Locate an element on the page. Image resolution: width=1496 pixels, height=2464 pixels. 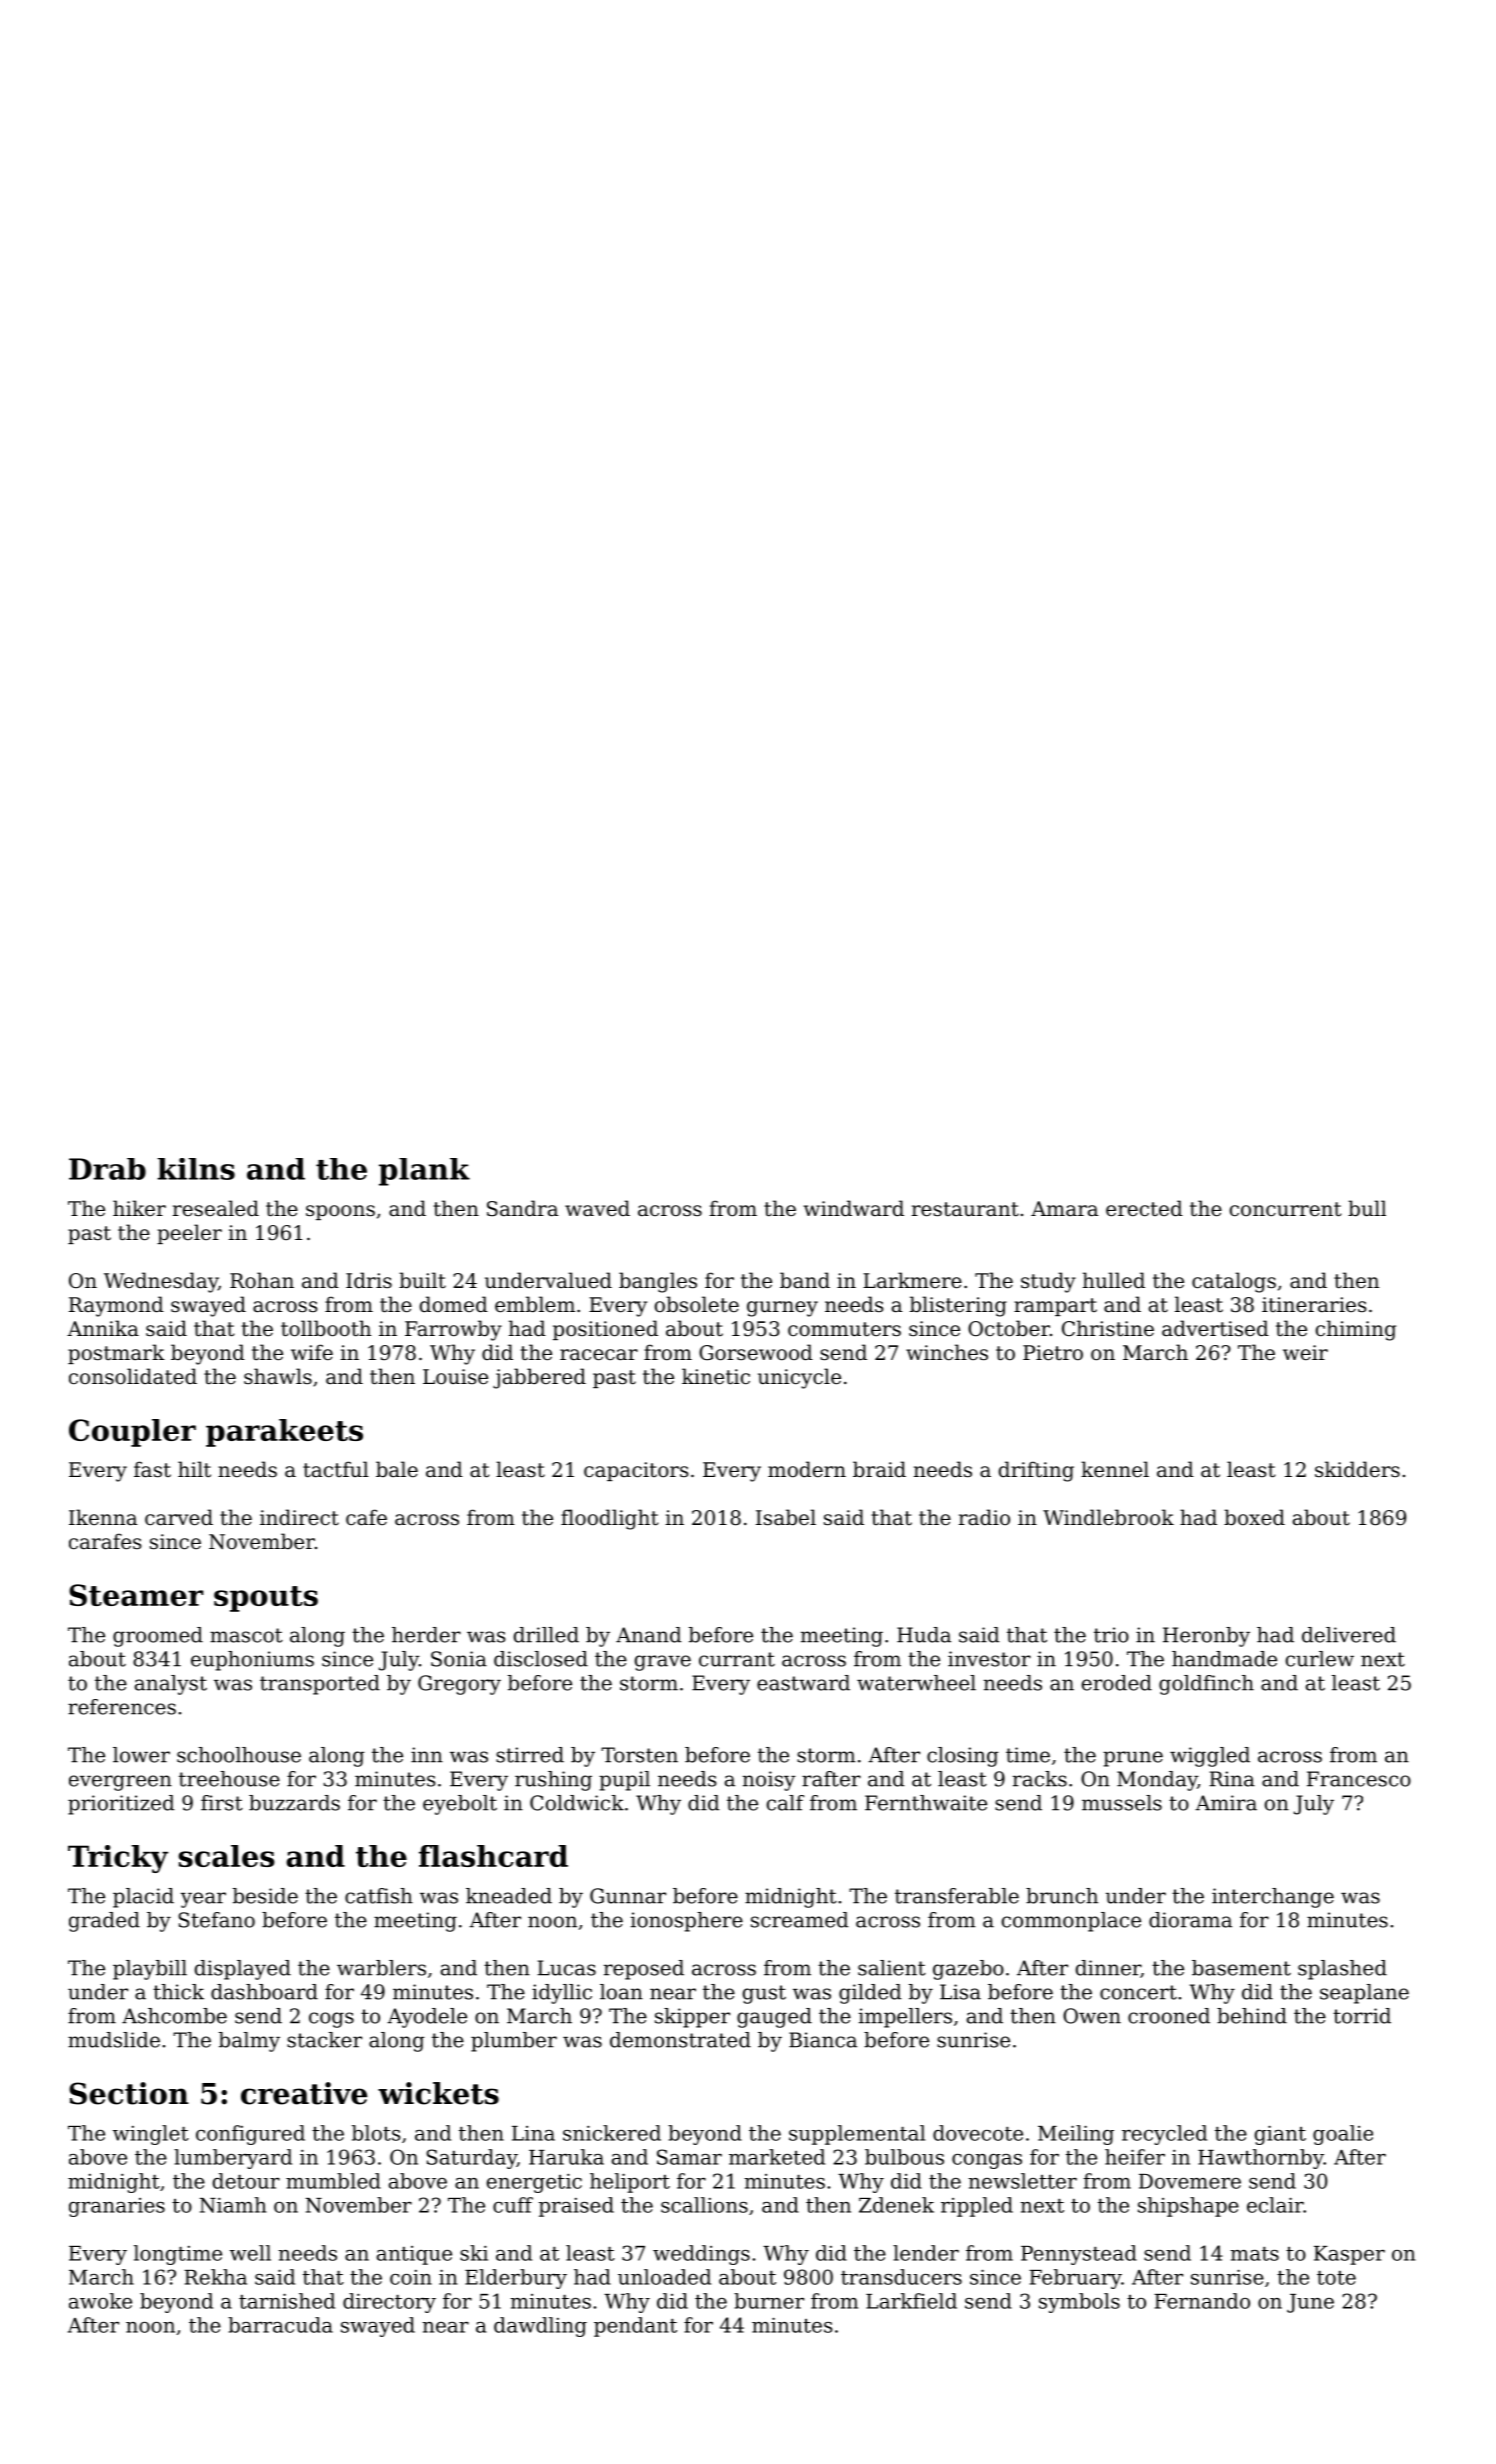
snickered is located at coordinates (612, 2133).
